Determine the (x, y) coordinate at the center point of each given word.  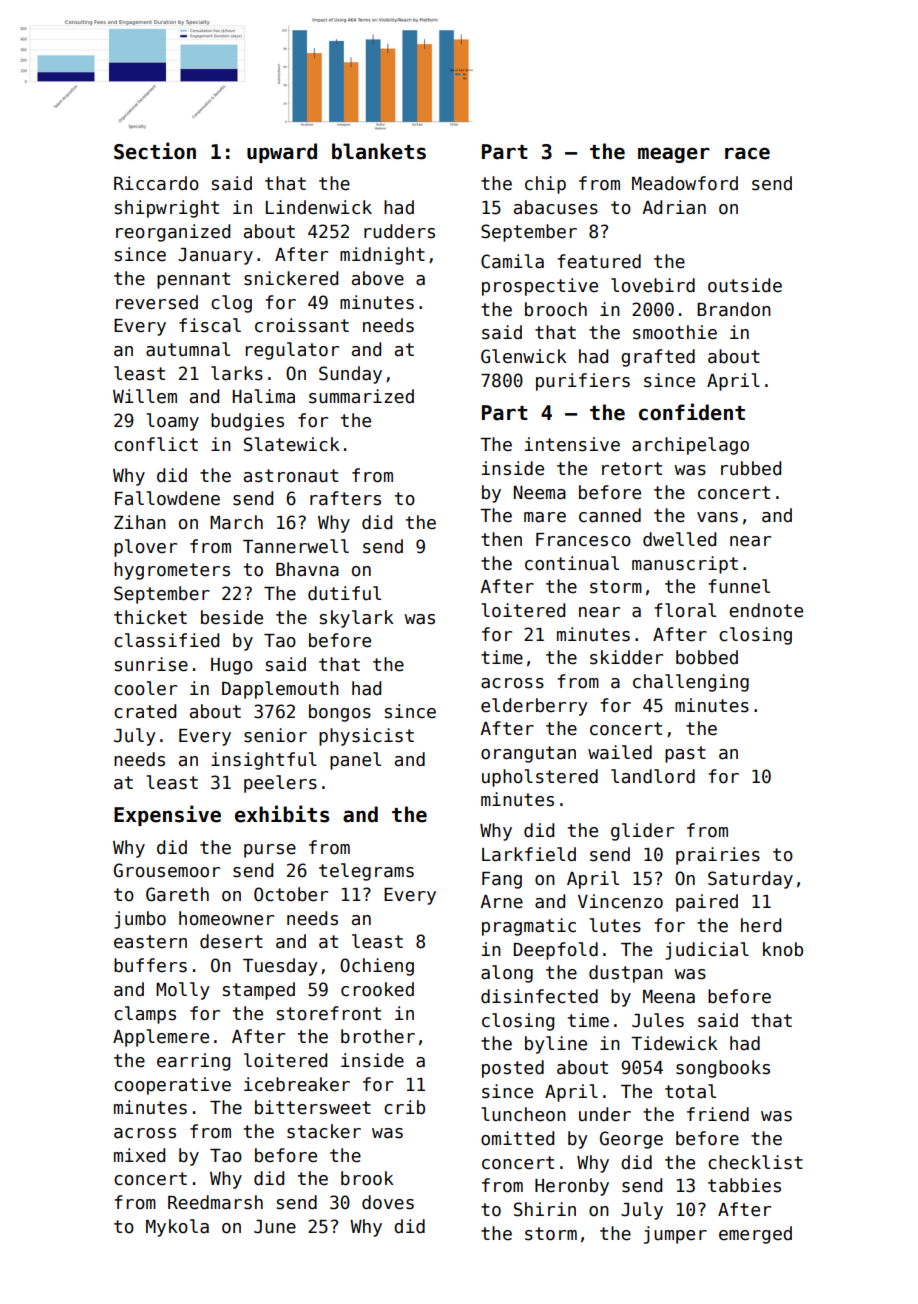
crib (404, 1107)
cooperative (172, 1086)
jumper (675, 1235)
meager (674, 155)
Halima (264, 396)
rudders (399, 231)
